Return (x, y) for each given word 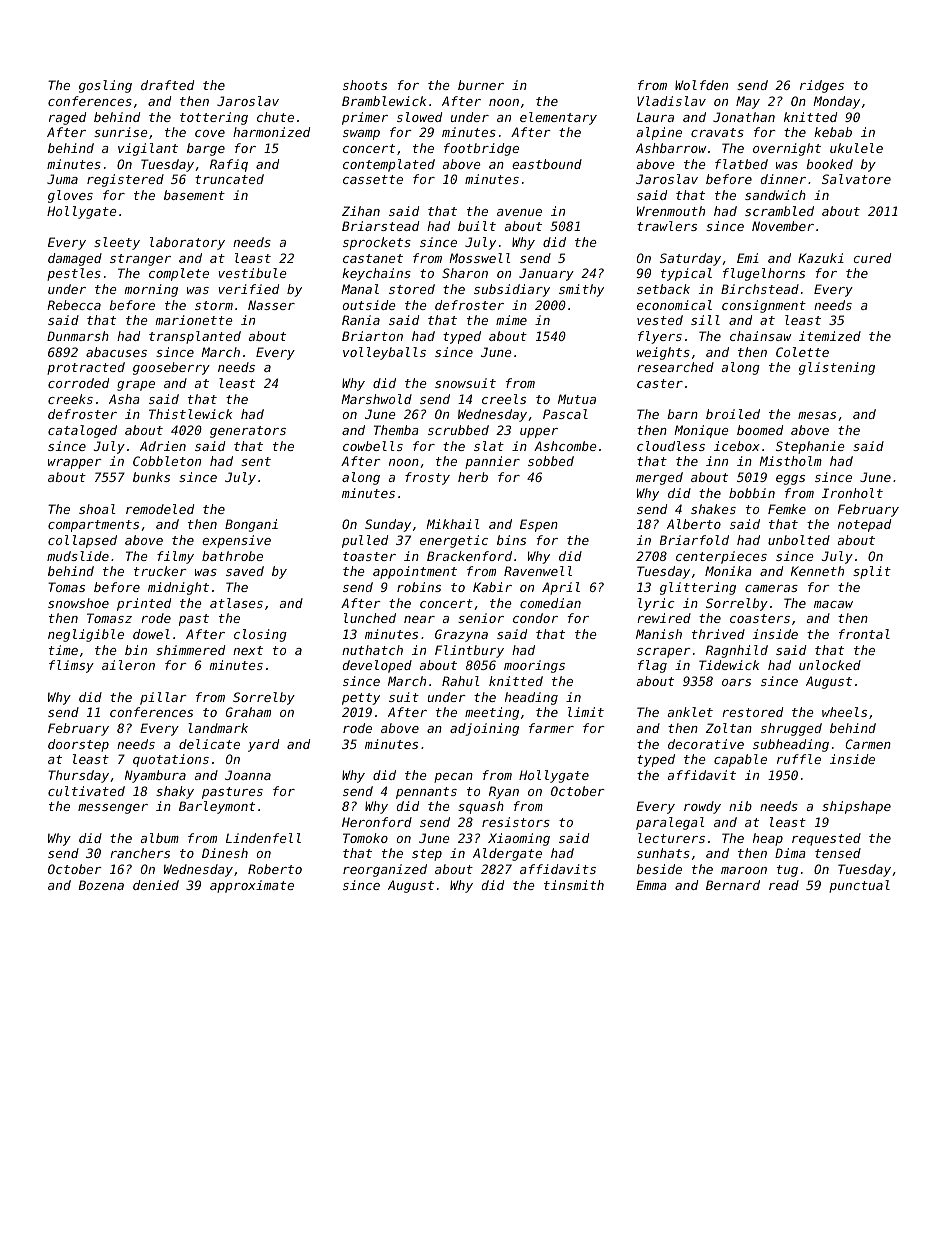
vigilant (148, 149)
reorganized (385, 870)
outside (369, 305)
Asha (124, 399)
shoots (365, 85)
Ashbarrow (671, 148)
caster (660, 383)
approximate (252, 886)
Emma (651, 885)
